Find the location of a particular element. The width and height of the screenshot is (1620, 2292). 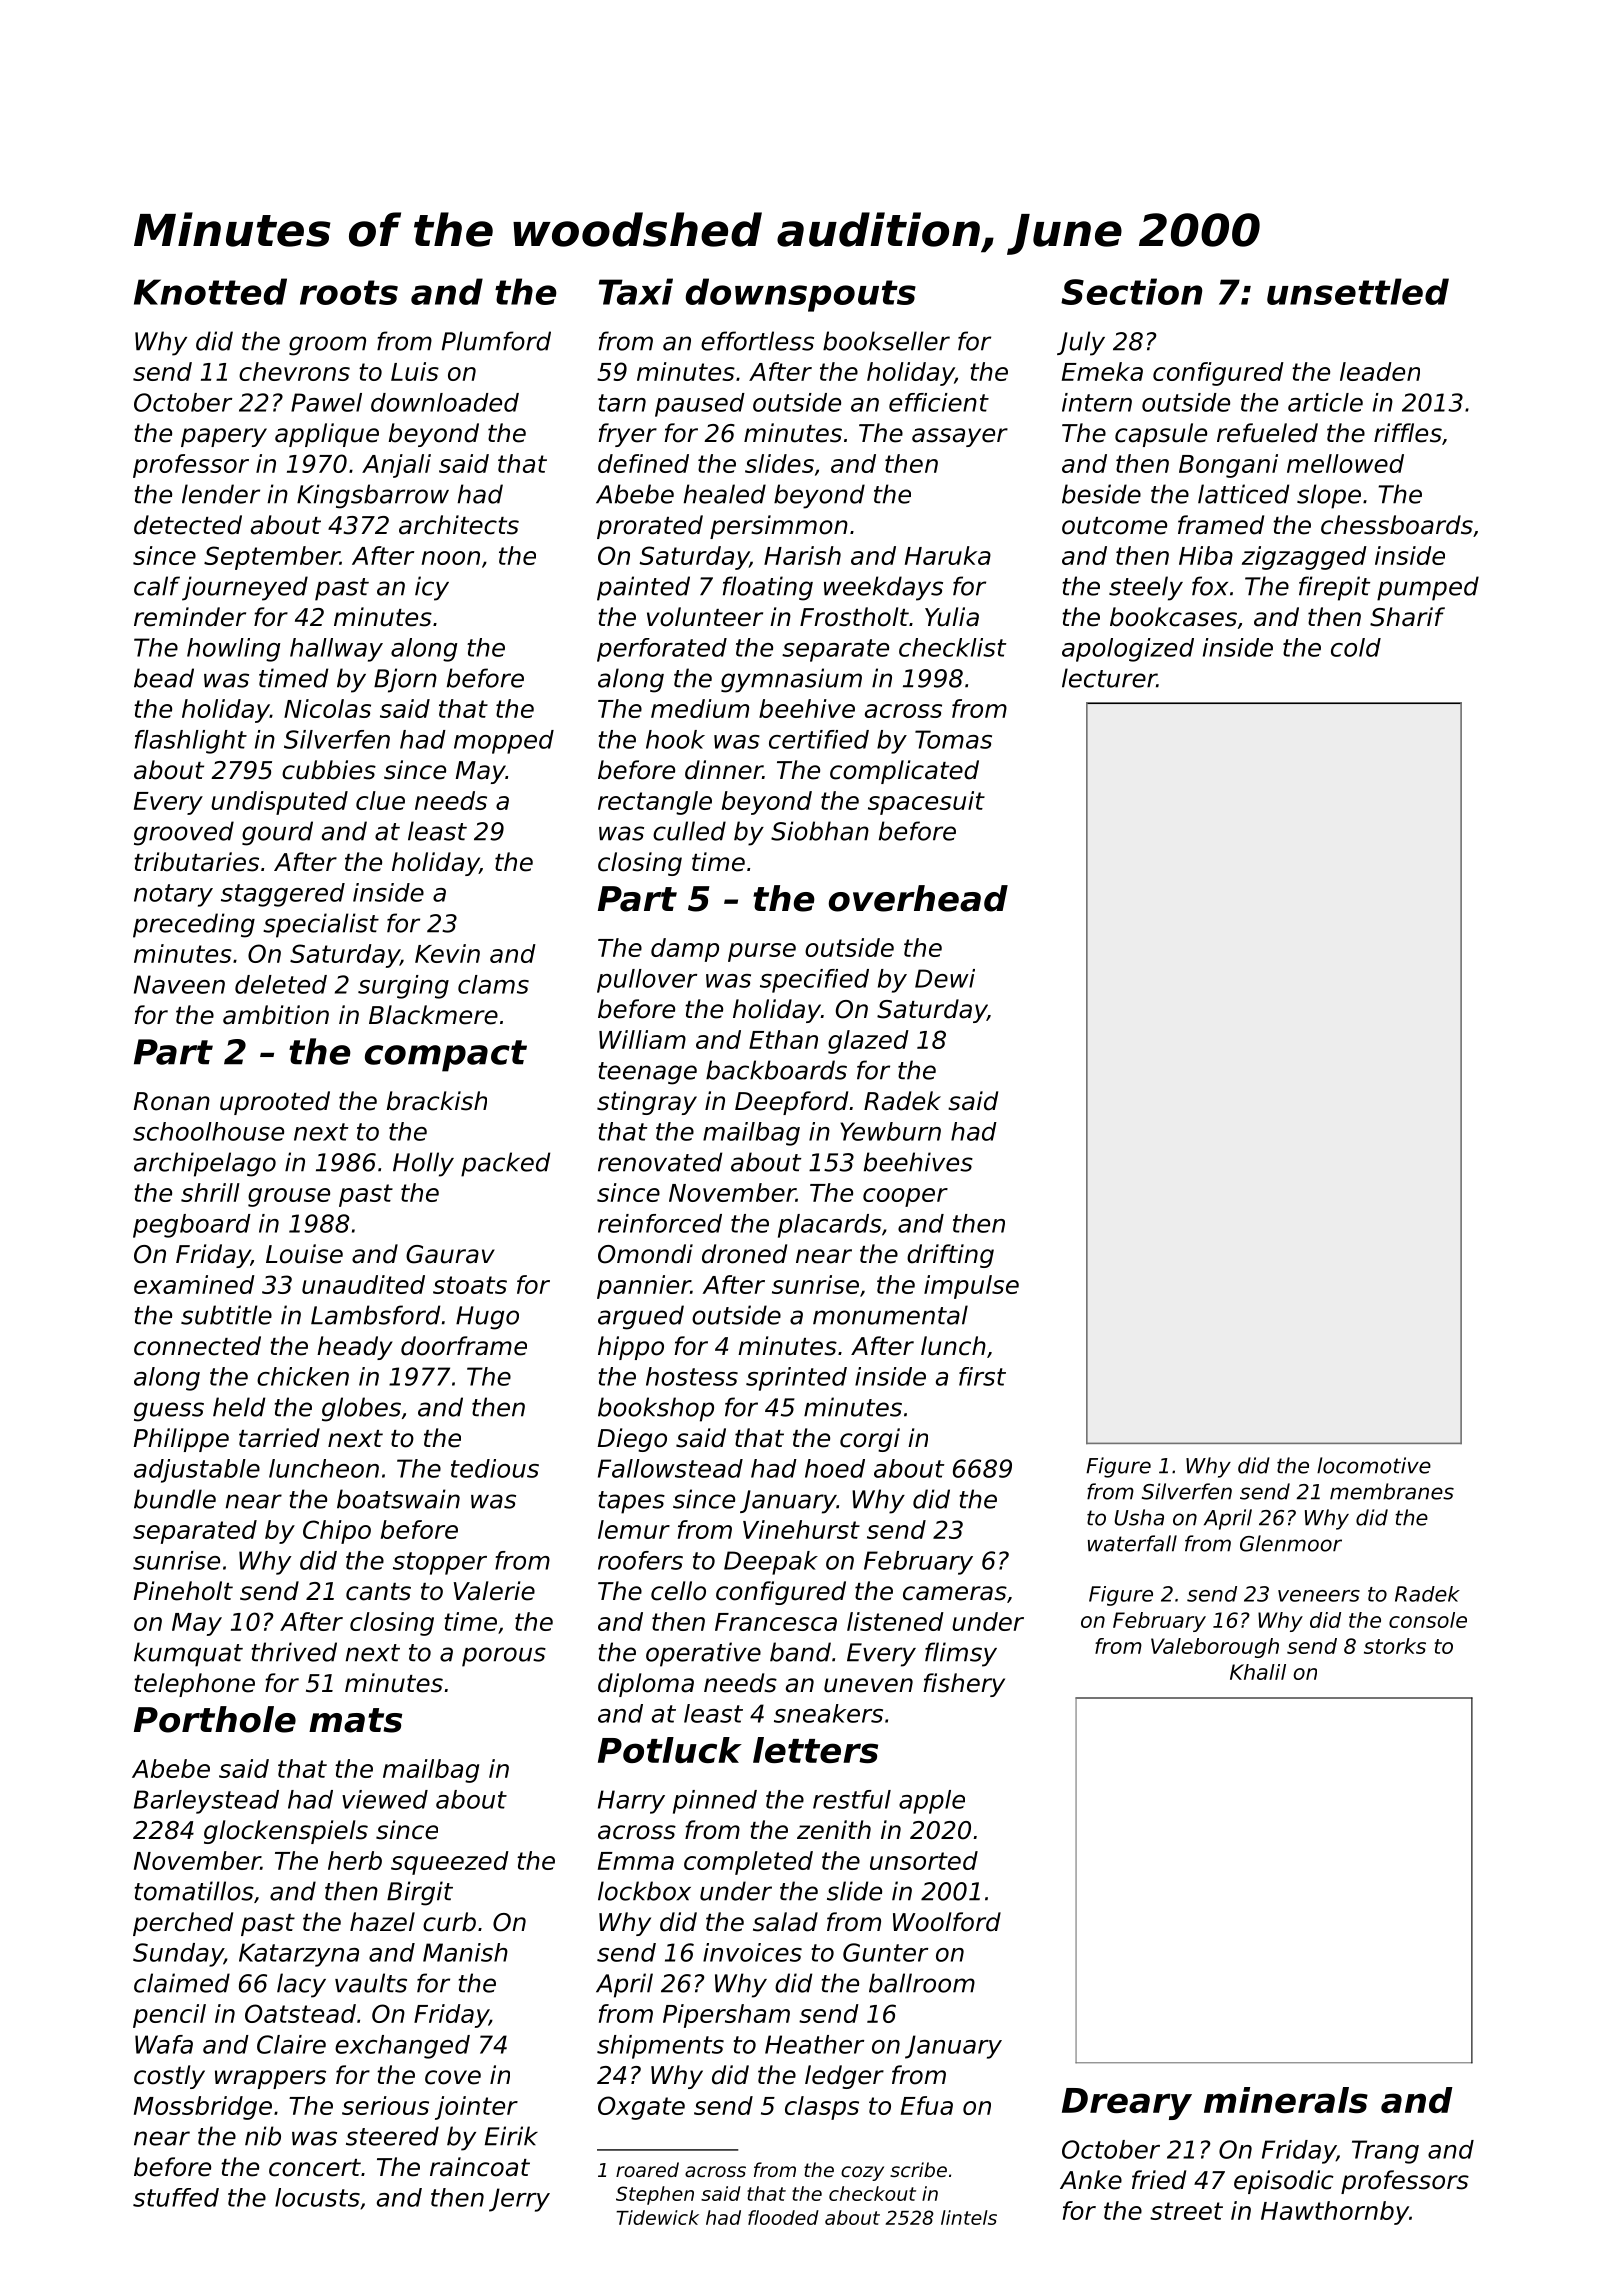

Taxi is located at coordinates (636, 291).
